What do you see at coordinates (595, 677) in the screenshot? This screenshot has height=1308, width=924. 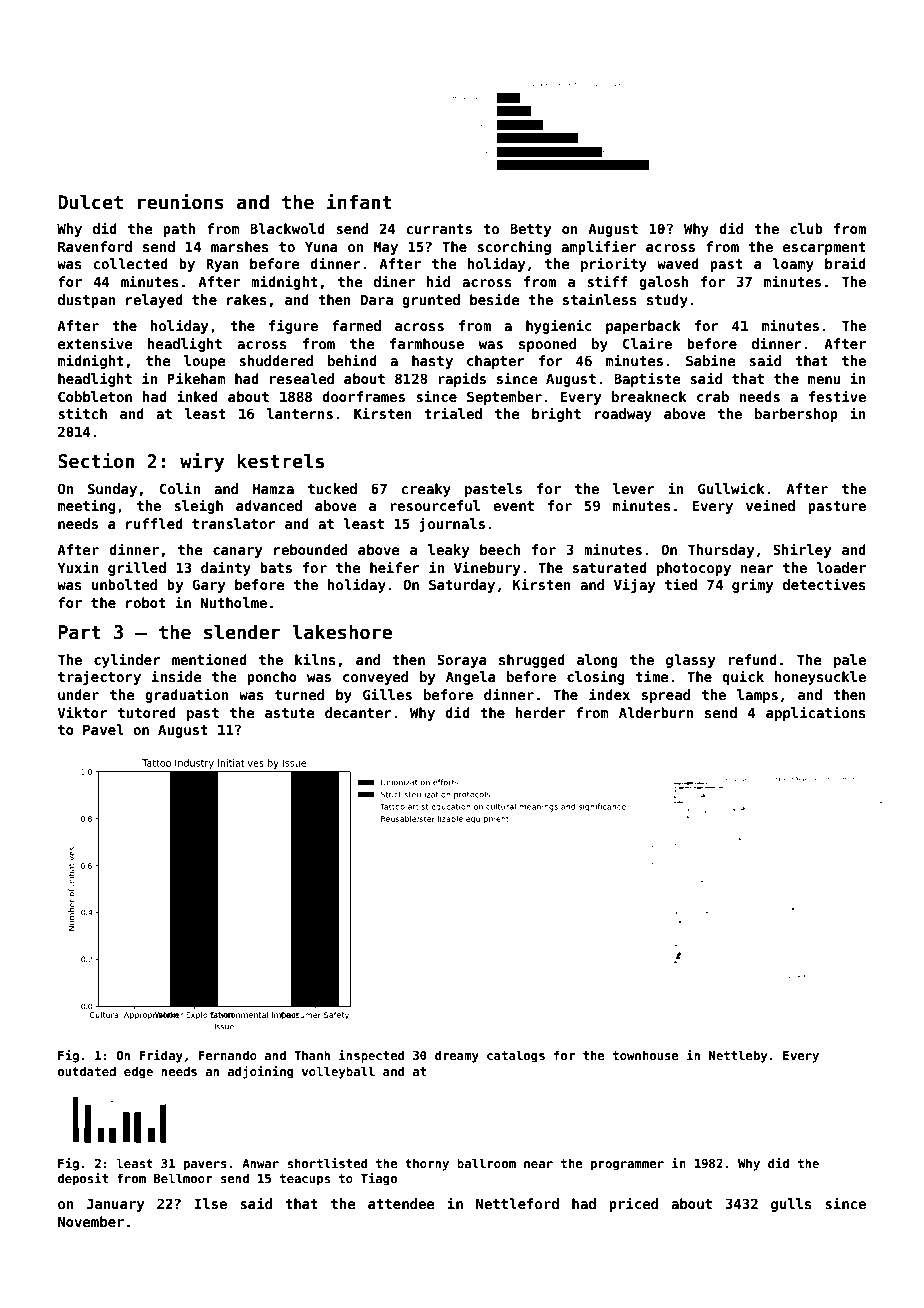 I see `closing` at bounding box center [595, 677].
